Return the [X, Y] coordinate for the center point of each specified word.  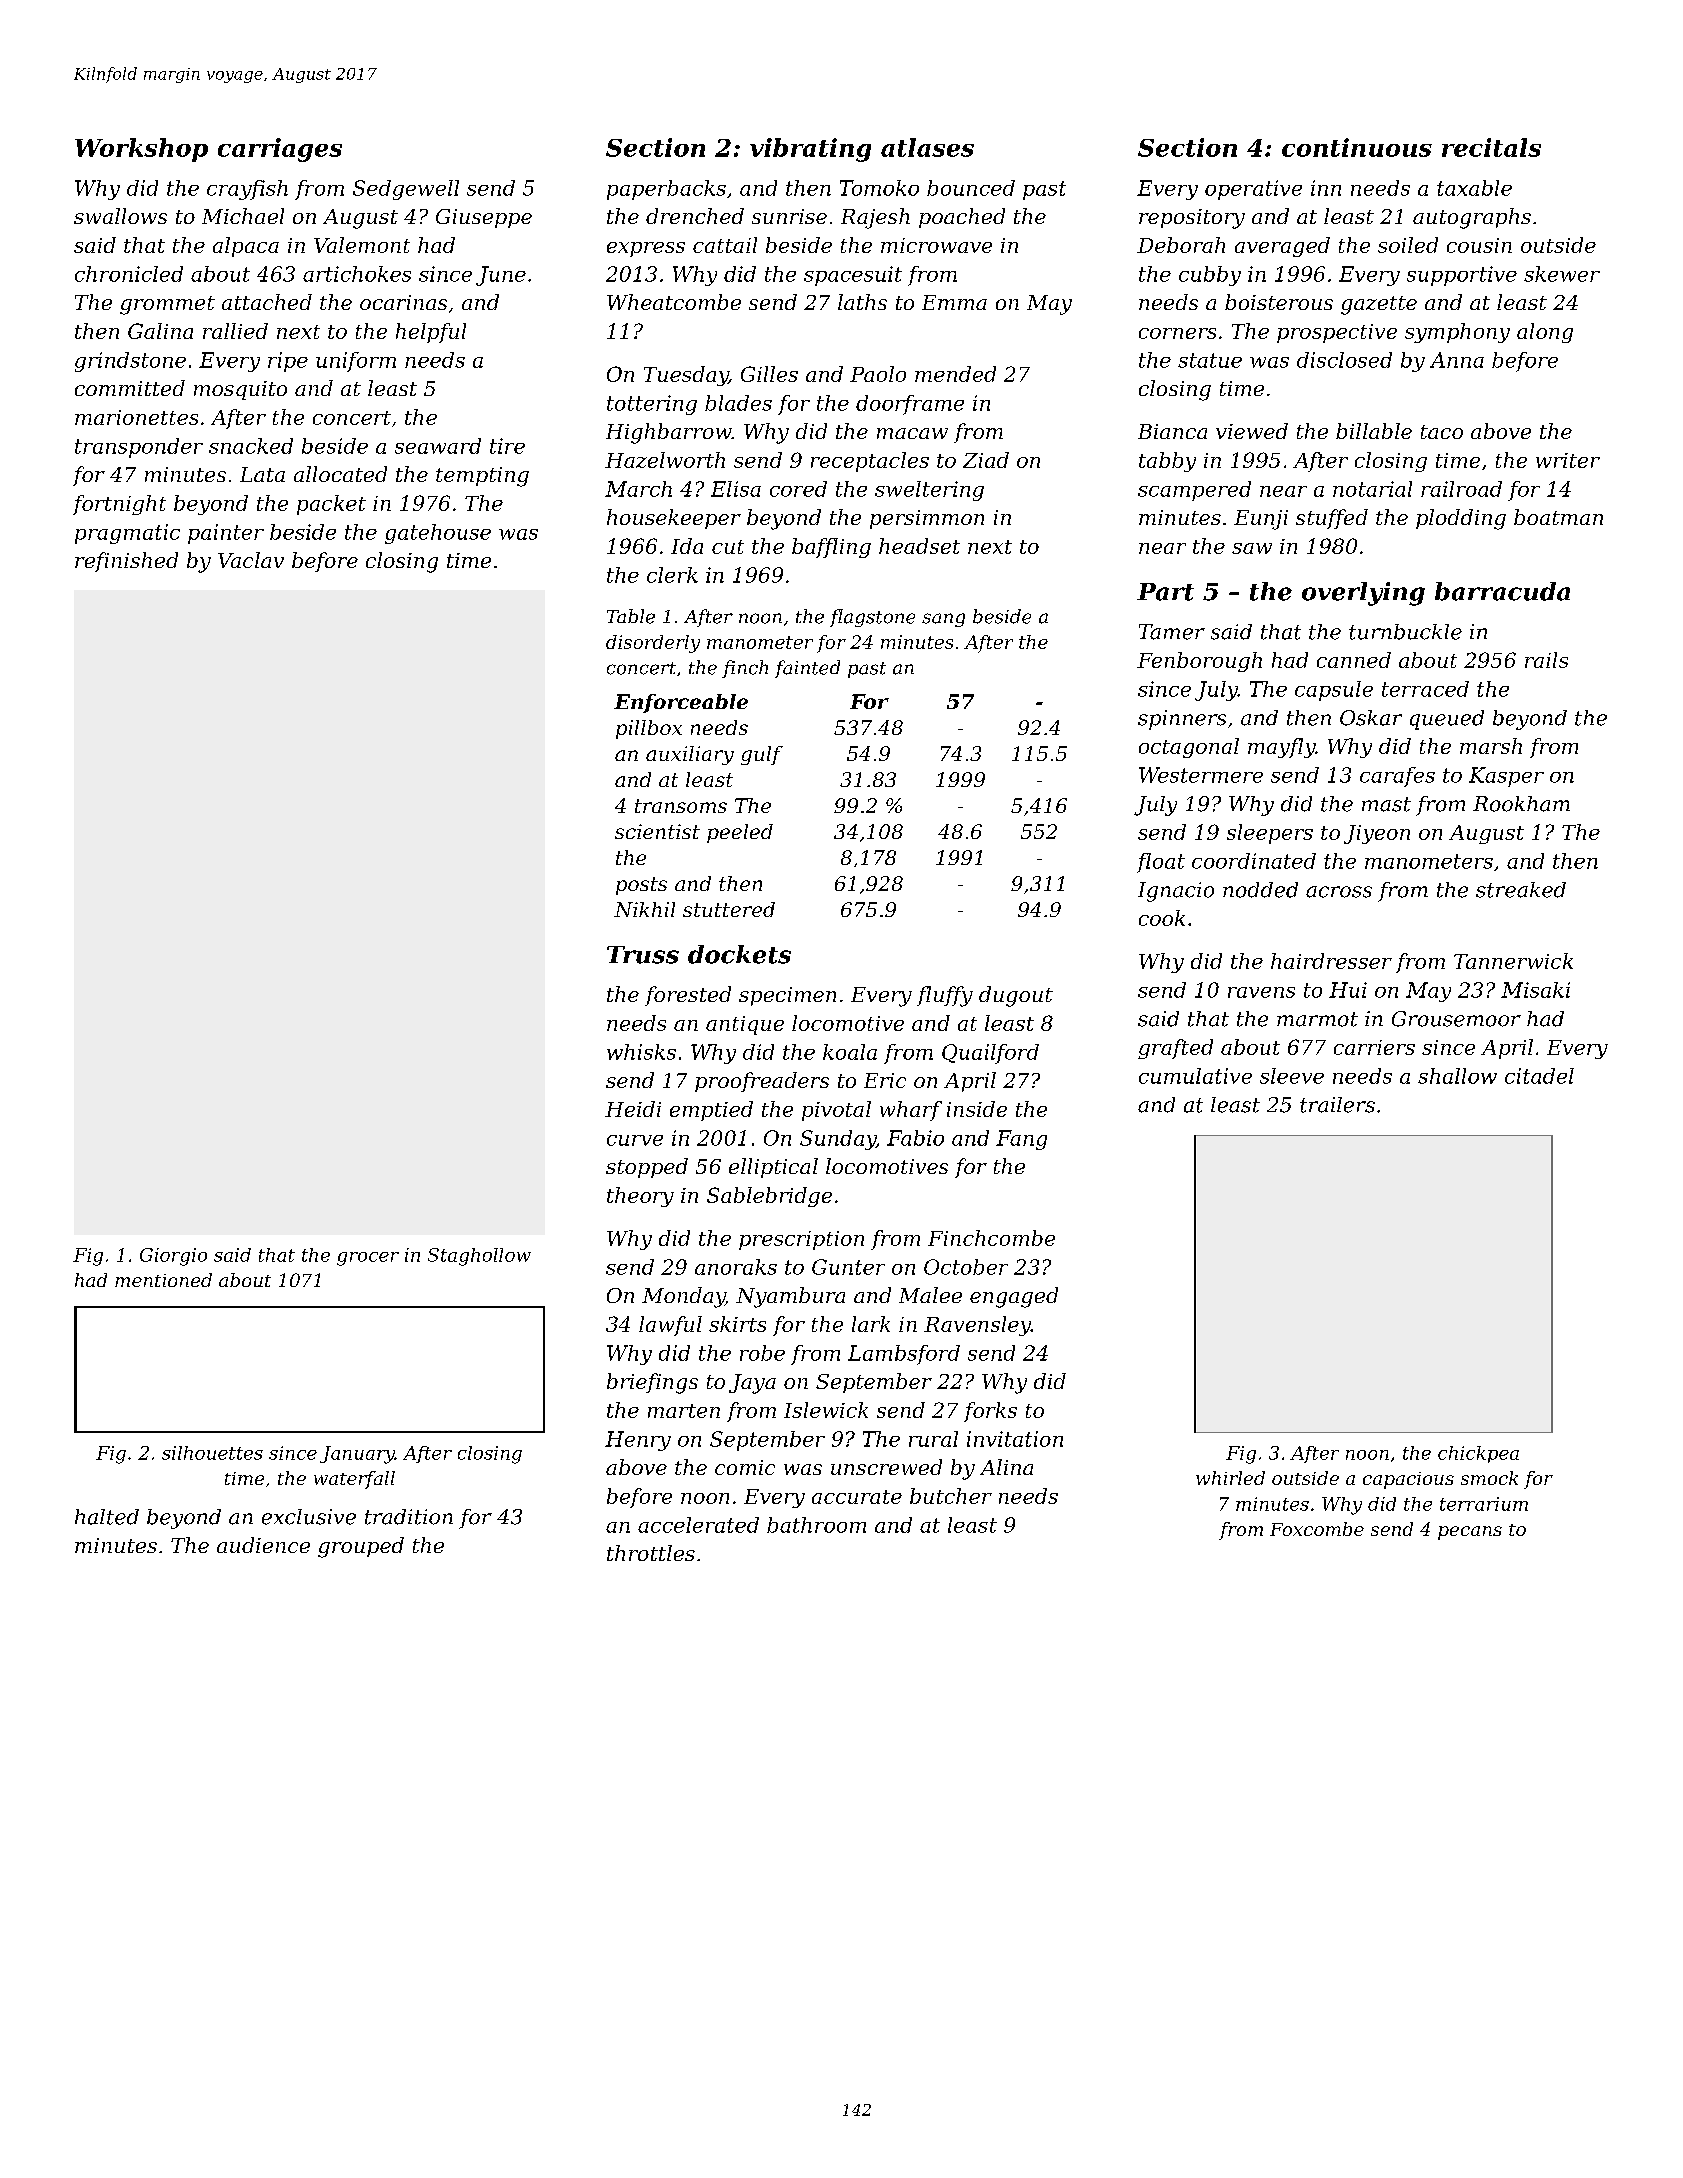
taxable [1474, 188]
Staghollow [479, 1257]
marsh [1491, 746]
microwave [936, 245]
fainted [807, 669]
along [1545, 333]
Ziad [986, 460]
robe [762, 1353]
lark [871, 1324]
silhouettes [212, 1453]
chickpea [1478, 1454]
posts [641, 886]
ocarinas [403, 302]
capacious [1408, 1480]
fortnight [119, 505]
